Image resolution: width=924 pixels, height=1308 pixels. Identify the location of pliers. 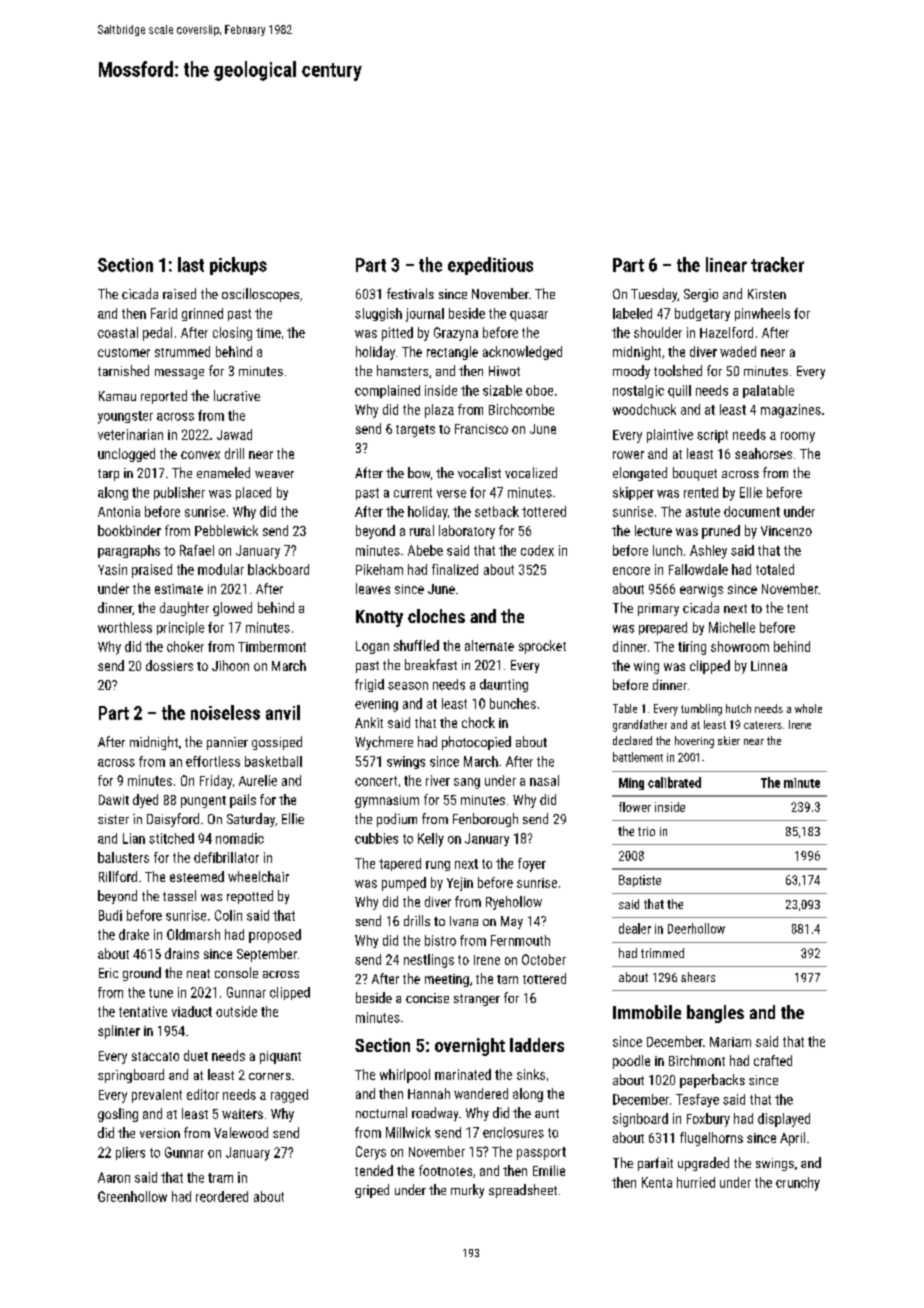
(130, 1153).
